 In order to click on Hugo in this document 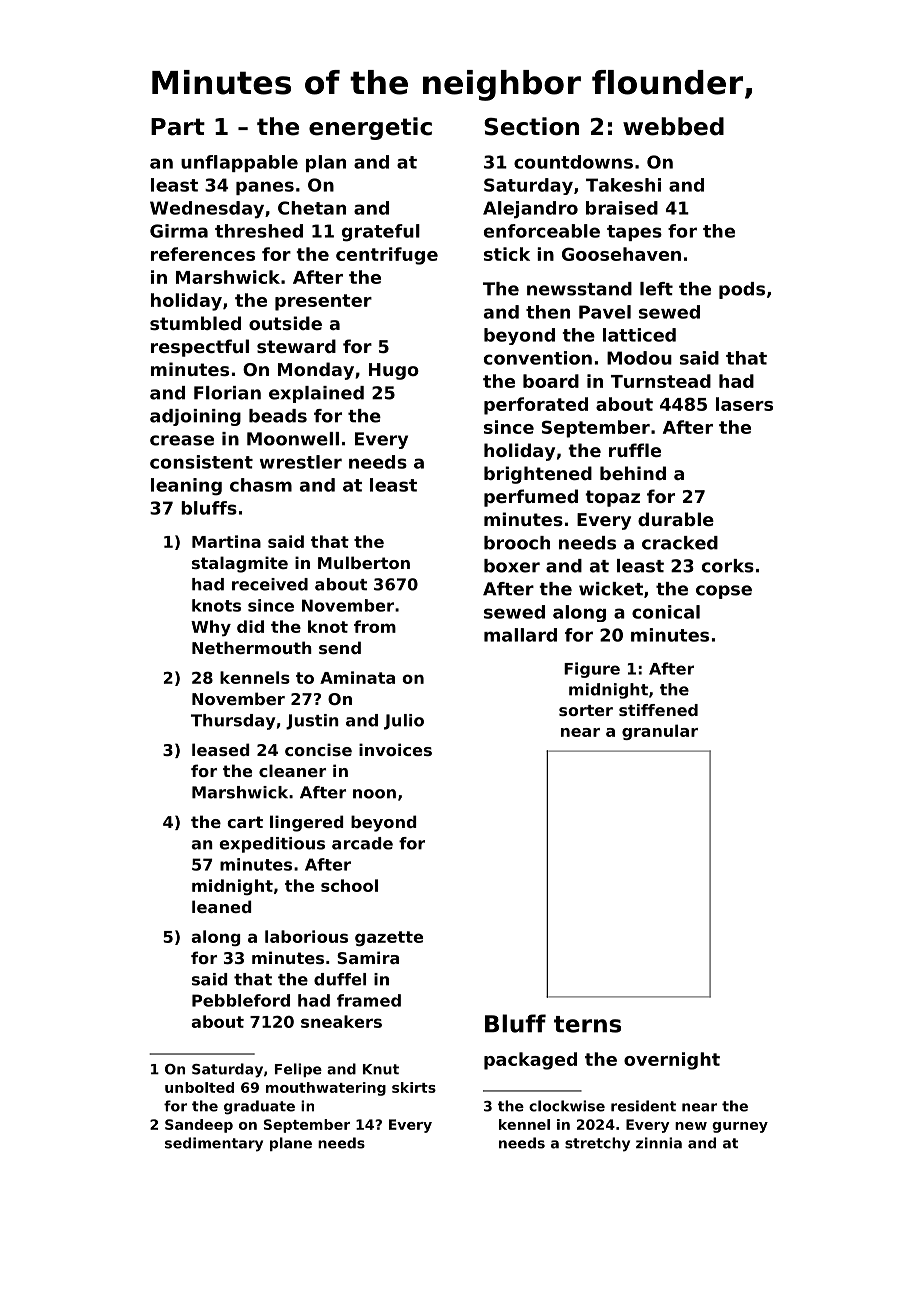, I will do `click(394, 371)`.
